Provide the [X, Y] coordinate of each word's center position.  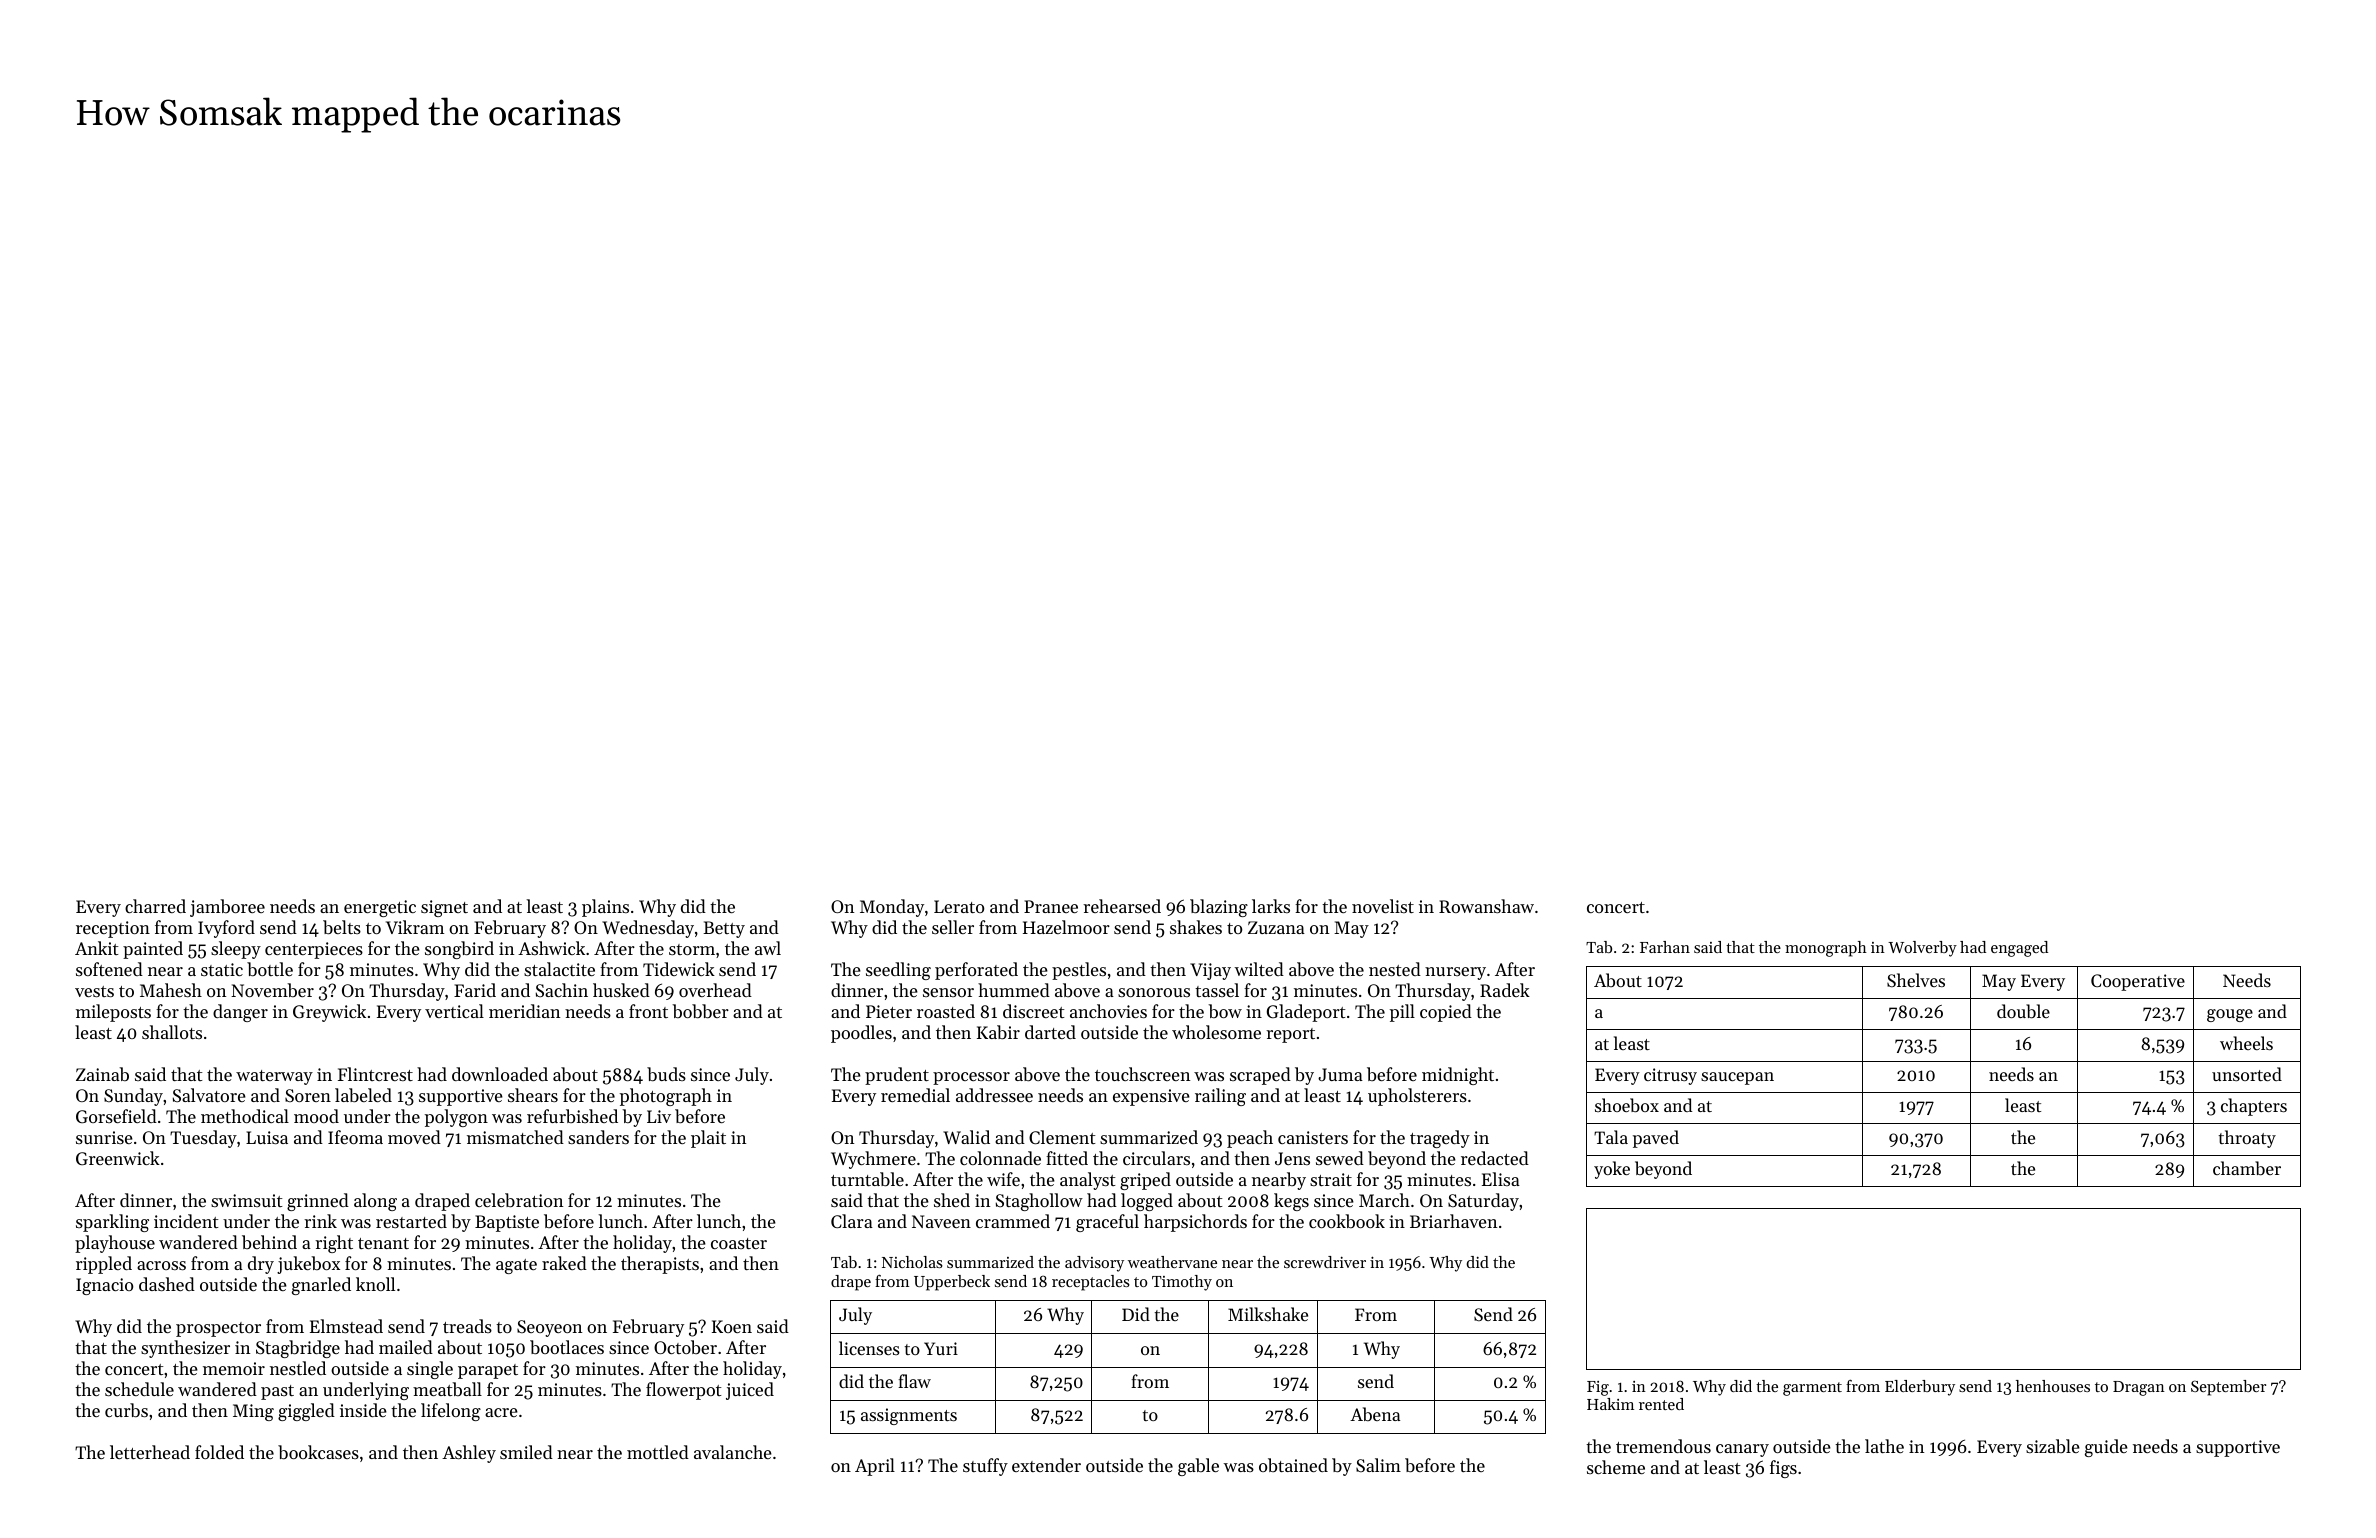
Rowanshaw [1486, 906]
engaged [2019, 949]
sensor [948, 992]
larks [1271, 906]
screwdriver [1325, 1262]
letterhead [150, 1452]
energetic [380, 908]
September [2228, 1388]
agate [516, 1266]
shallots [172, 1032]
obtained [1293, 1465]
